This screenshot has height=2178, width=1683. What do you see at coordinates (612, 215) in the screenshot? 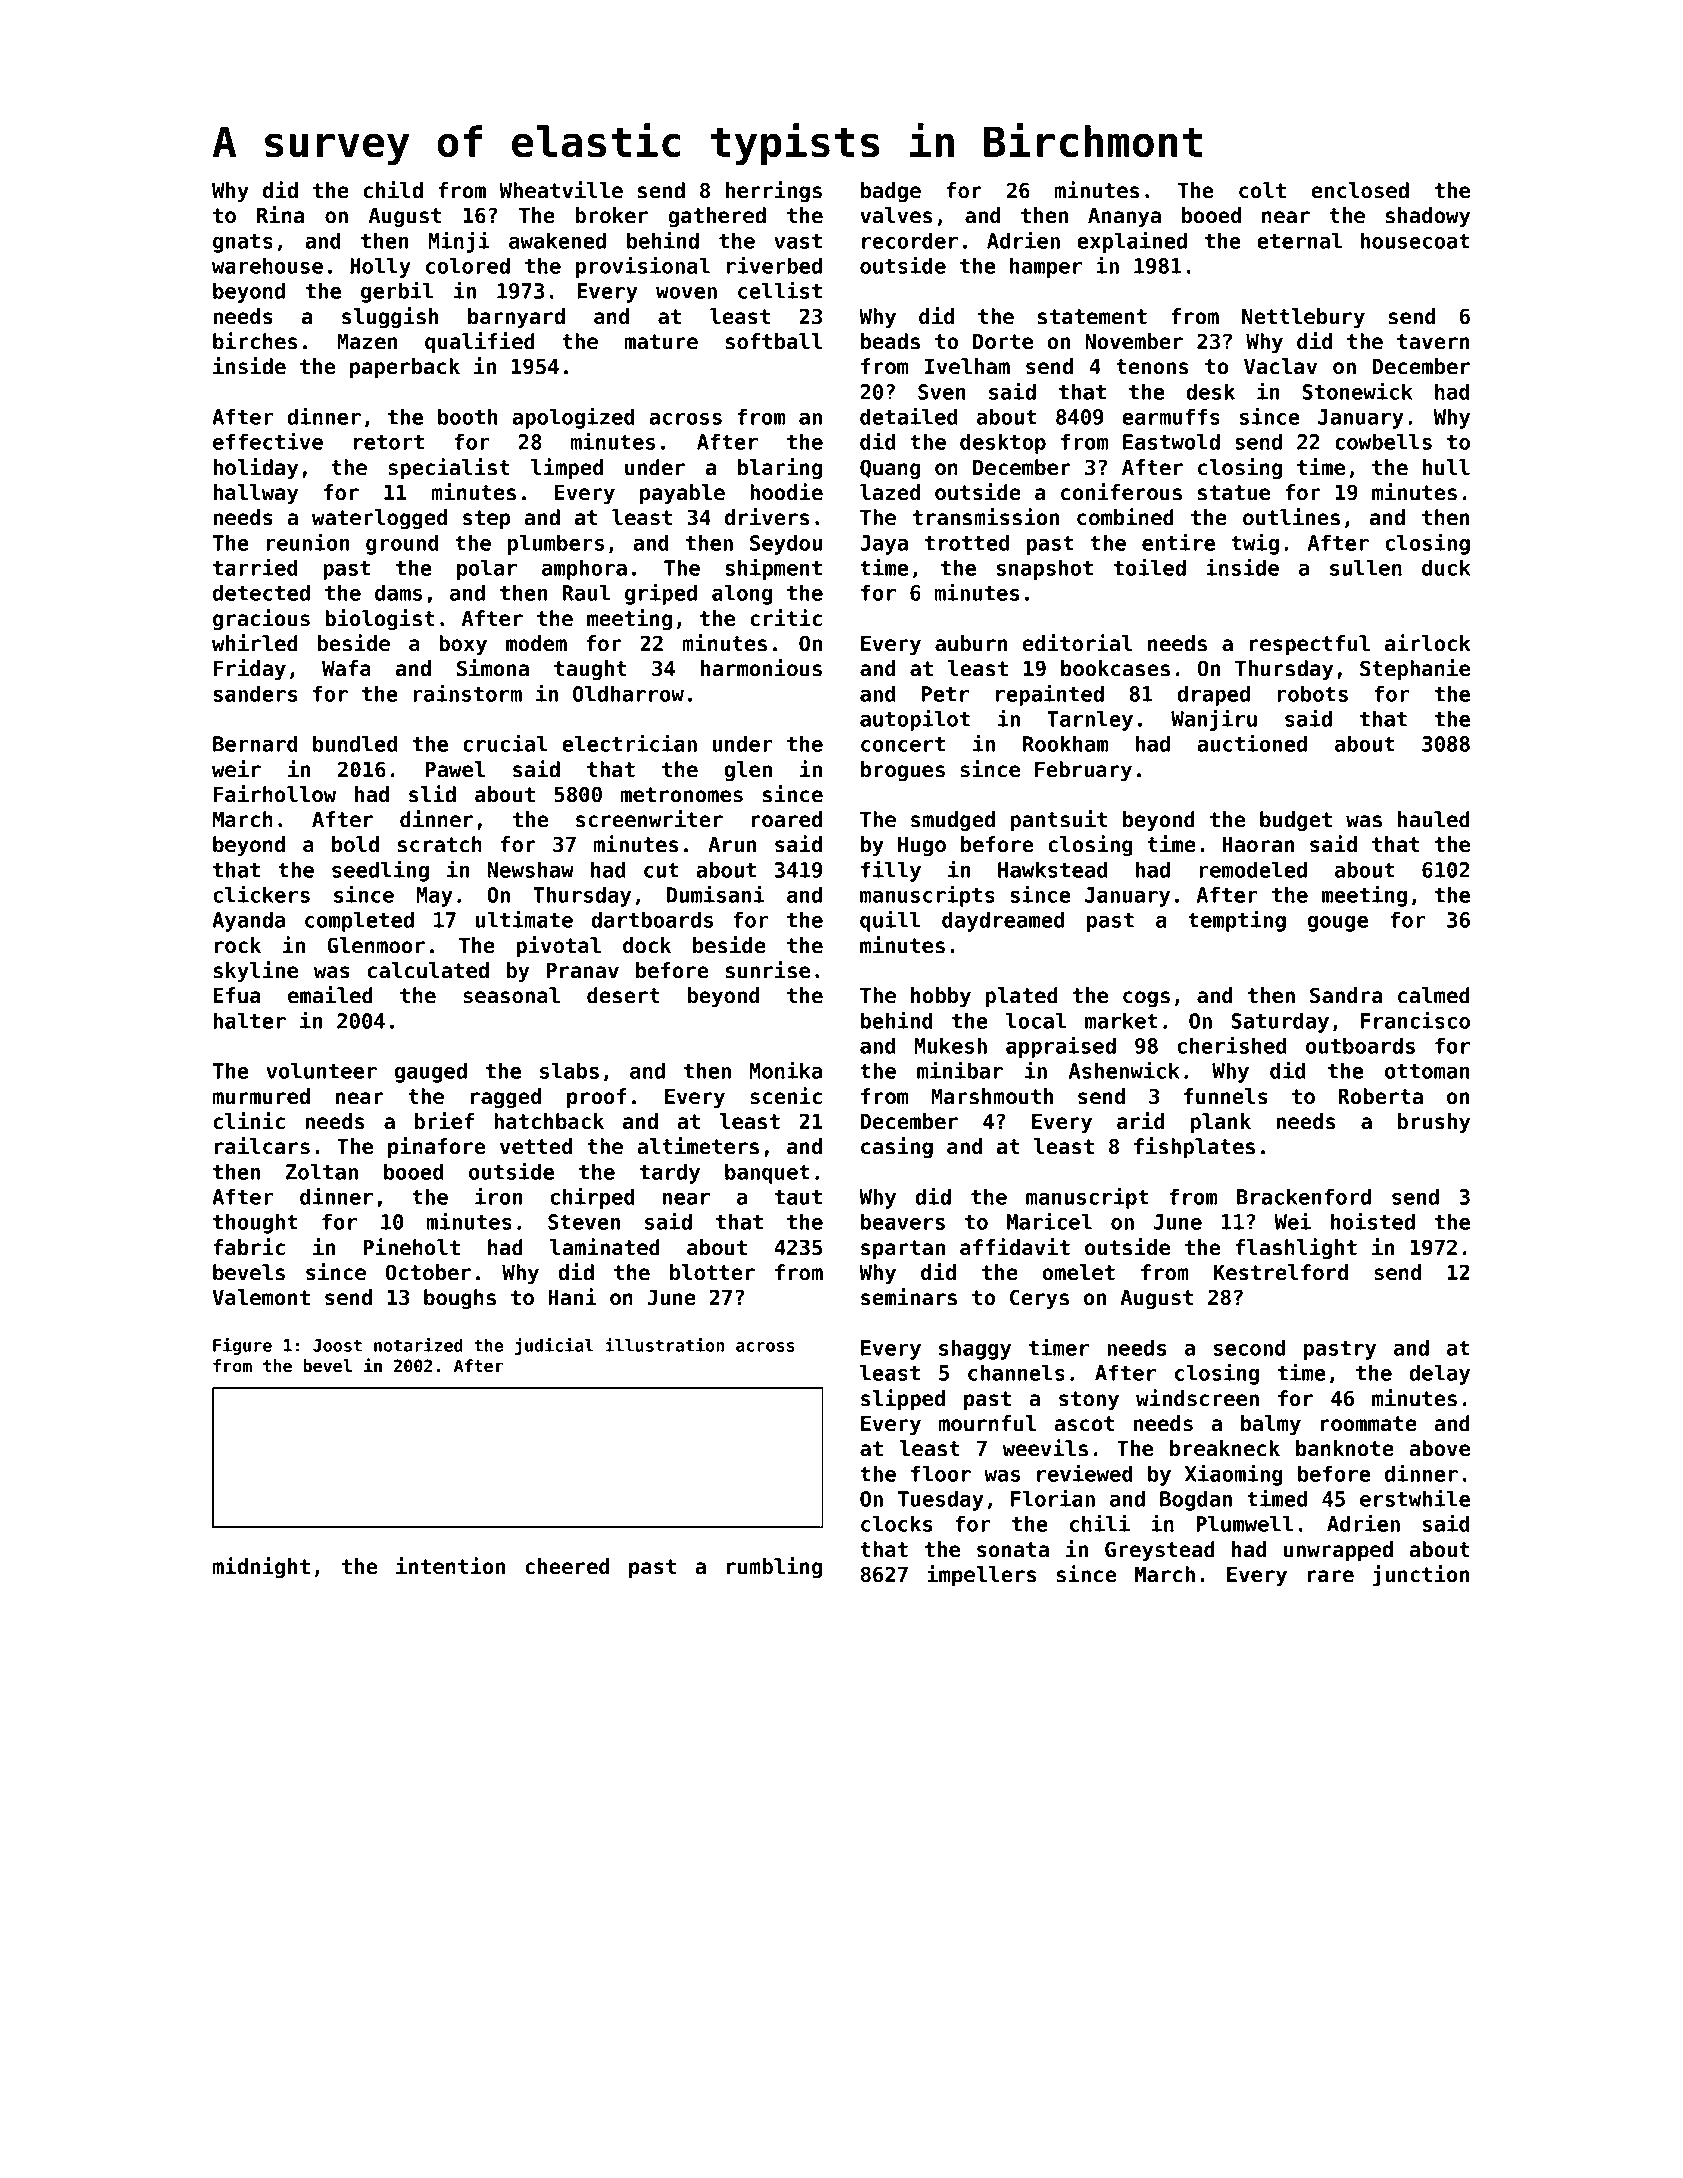
I see `broker` at bounding box center [612, 215].
